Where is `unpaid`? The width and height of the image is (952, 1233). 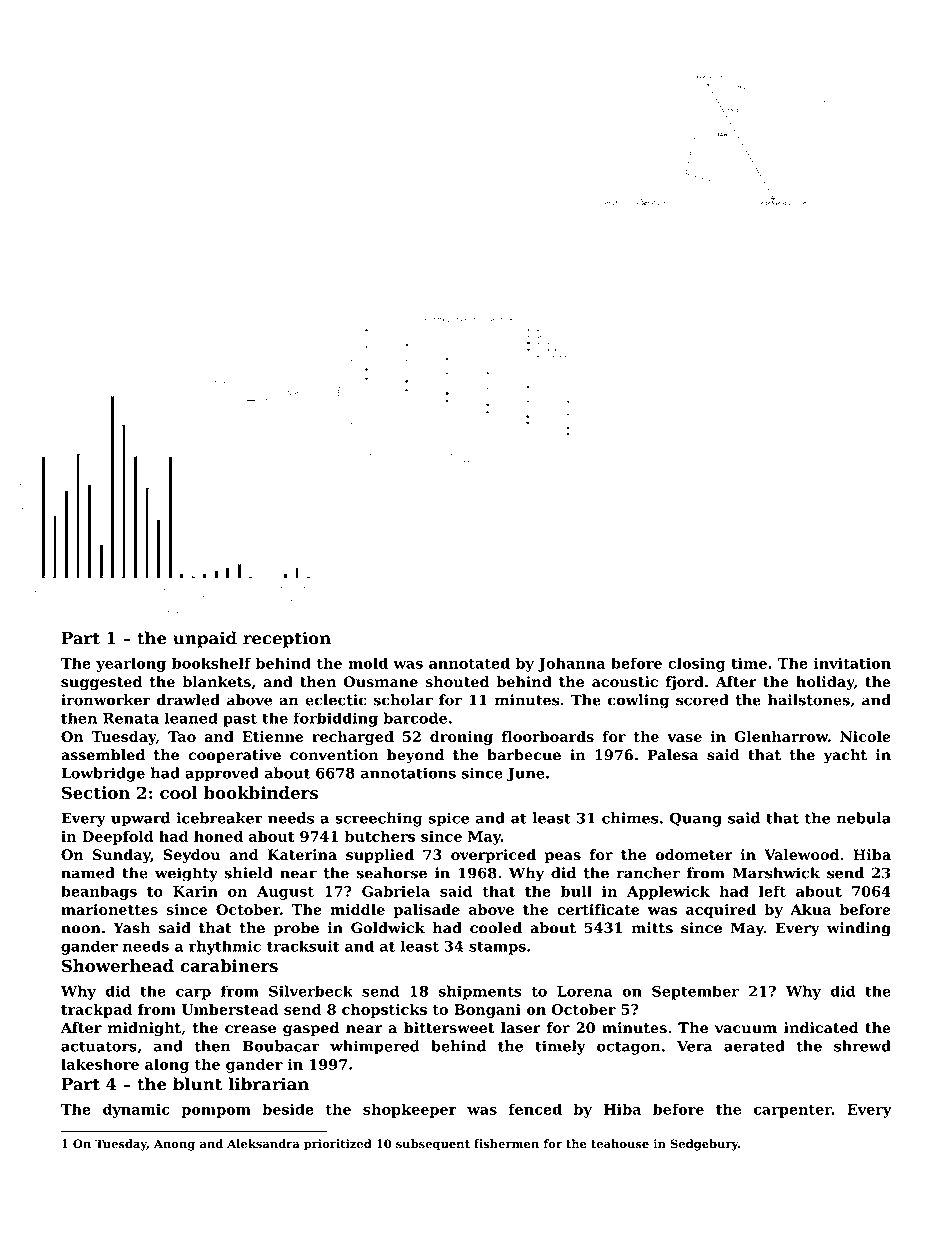
unpaid is located at coordinates (205, 639).
